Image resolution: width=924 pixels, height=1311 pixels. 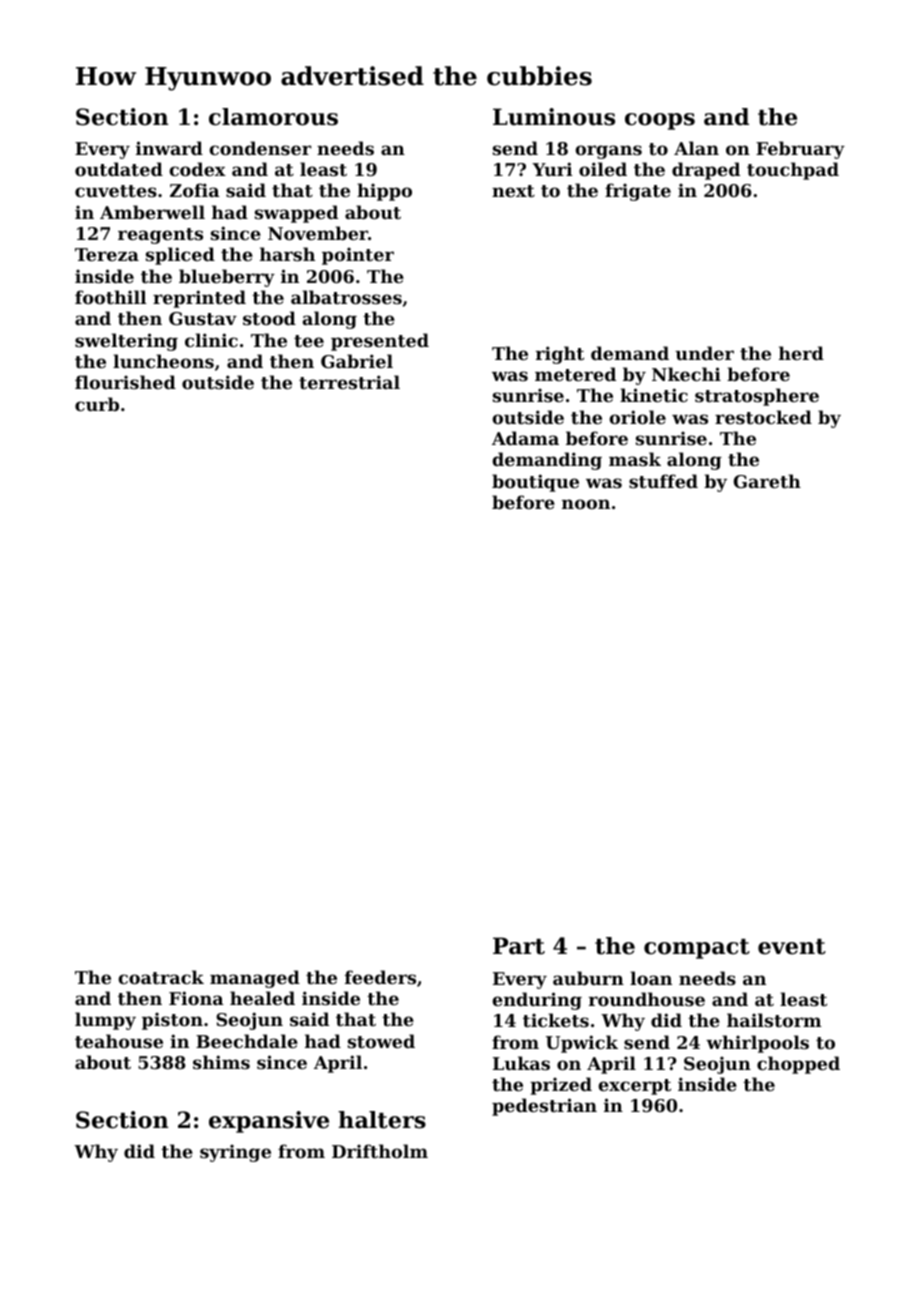 What do you see at coordinates (697, 949) in the document?
I see `compact` at bounding box center [697, 949].
